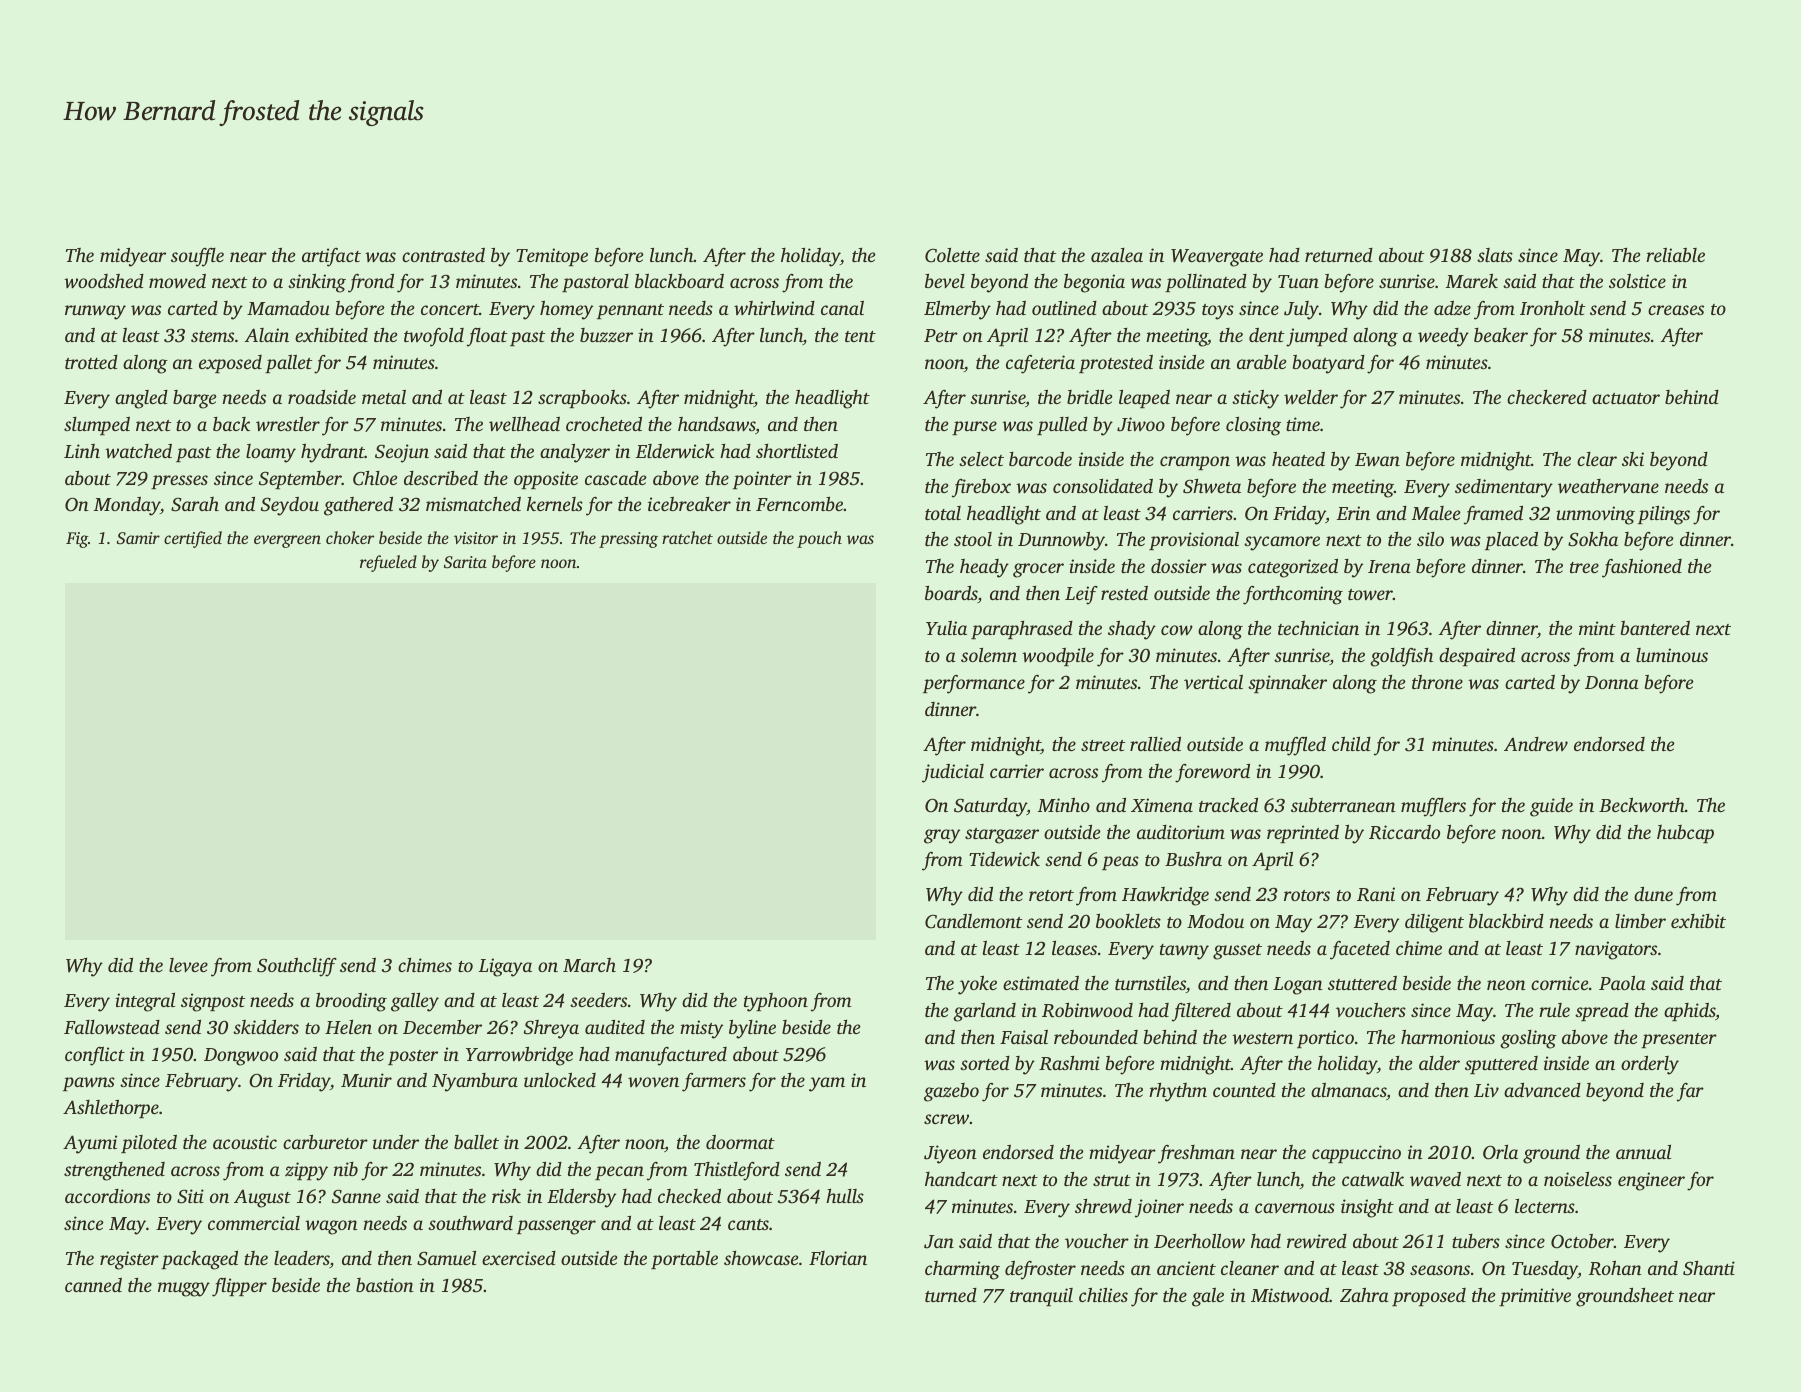 The width and height of the screenshot is (1801, 1392). I want to click on whirlwind, so click(774, 308).
